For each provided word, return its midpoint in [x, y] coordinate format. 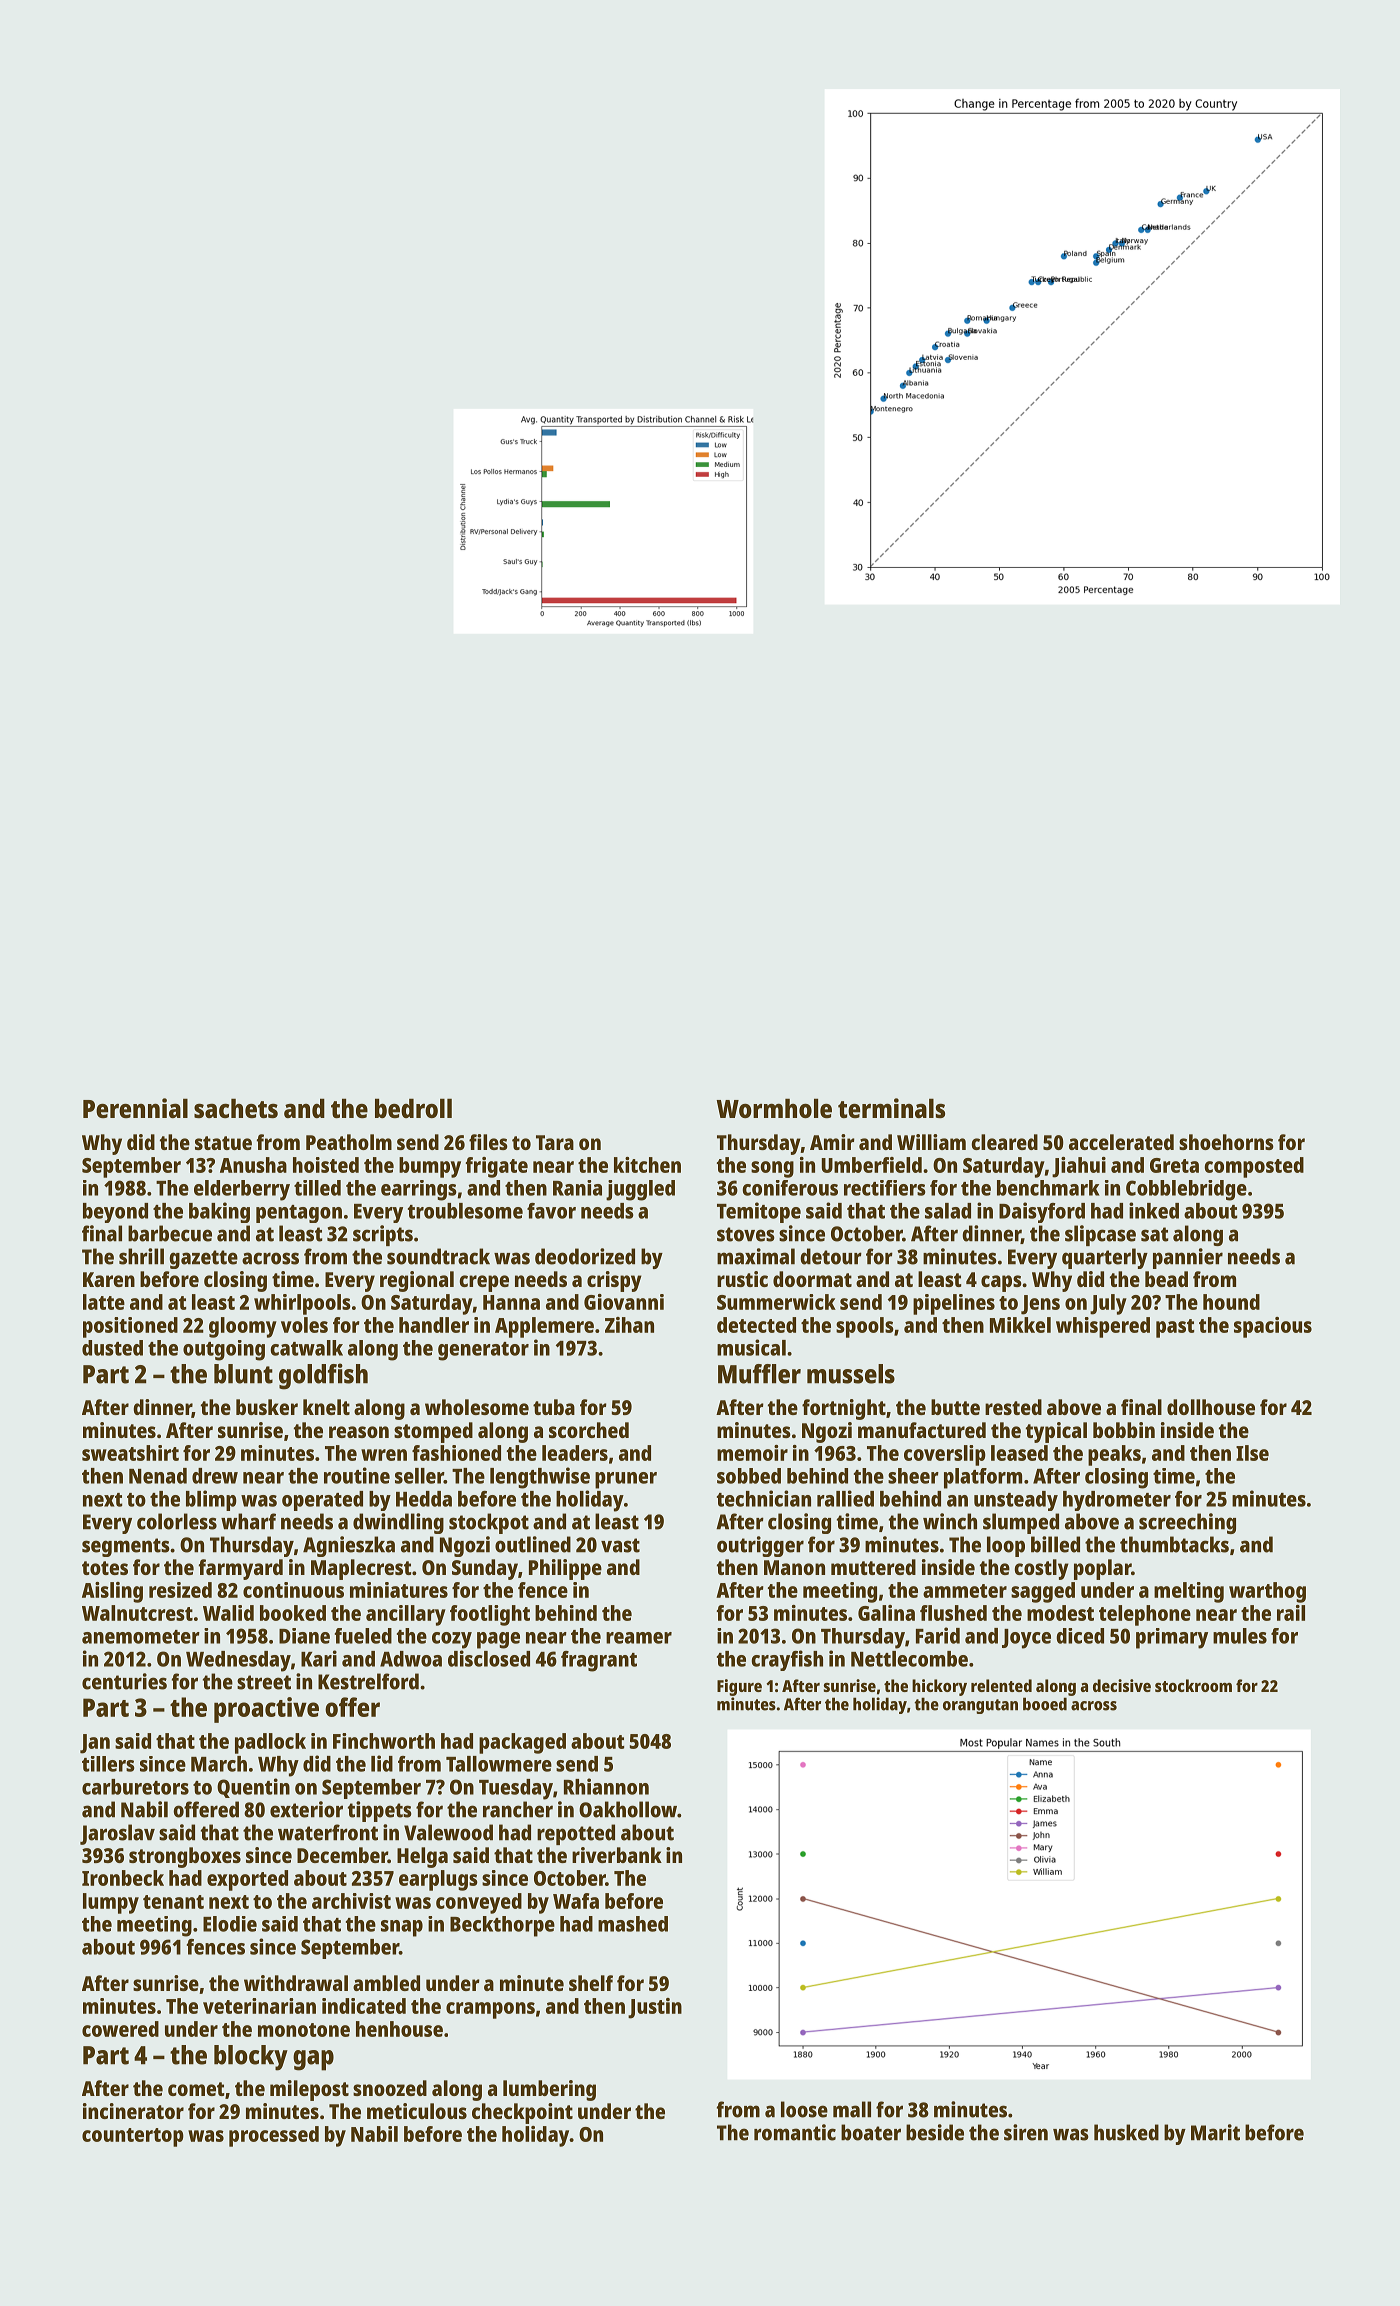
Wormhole [774, 1108]
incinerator [133, 2111]
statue [223, 1143]
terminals [891, 1108]
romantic [795, 2132]
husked [1126, 2132]
